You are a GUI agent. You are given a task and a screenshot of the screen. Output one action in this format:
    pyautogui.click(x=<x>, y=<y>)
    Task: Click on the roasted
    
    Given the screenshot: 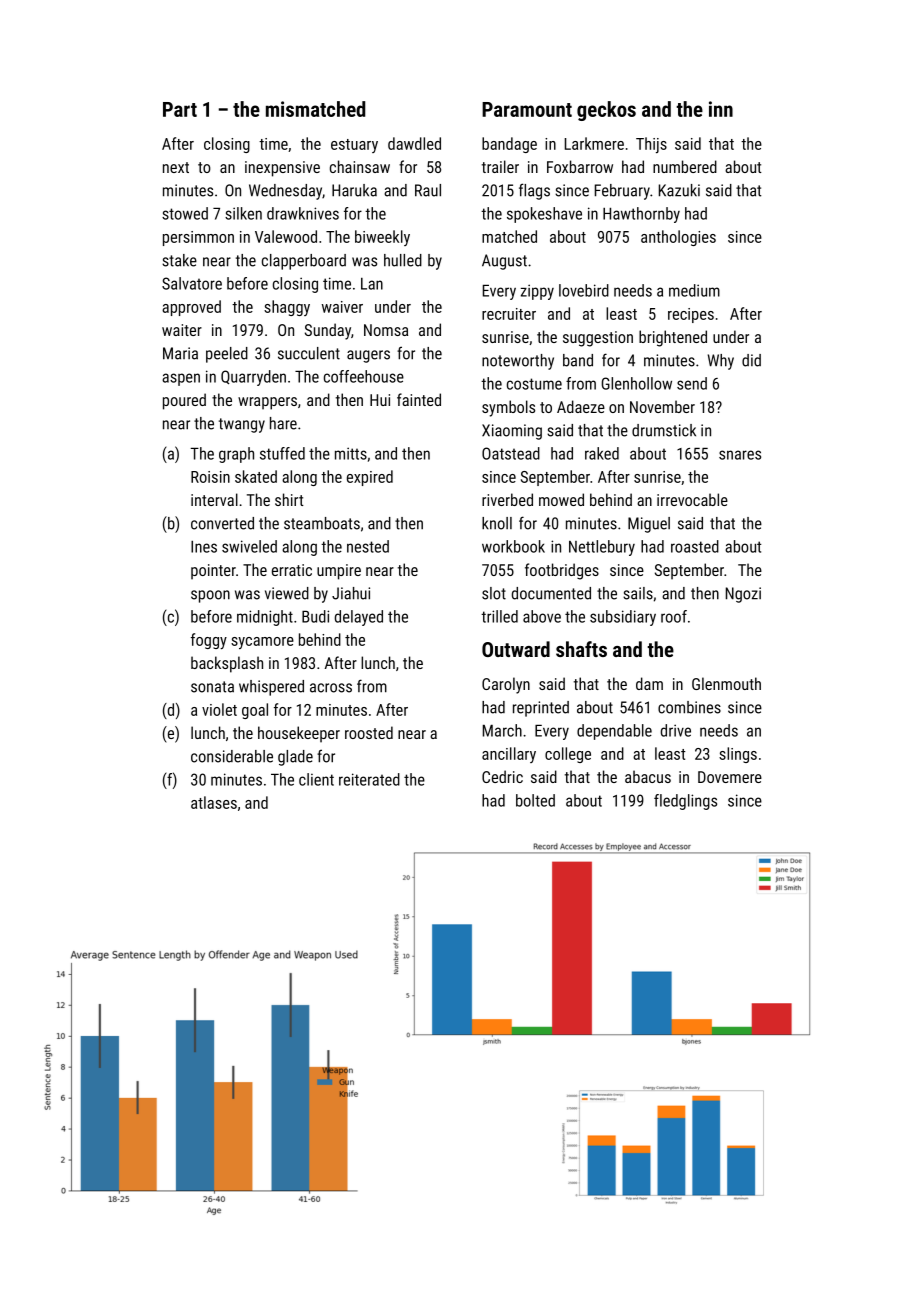 What is the action you would take?
    pyautogui.click(x=695, y=546)
